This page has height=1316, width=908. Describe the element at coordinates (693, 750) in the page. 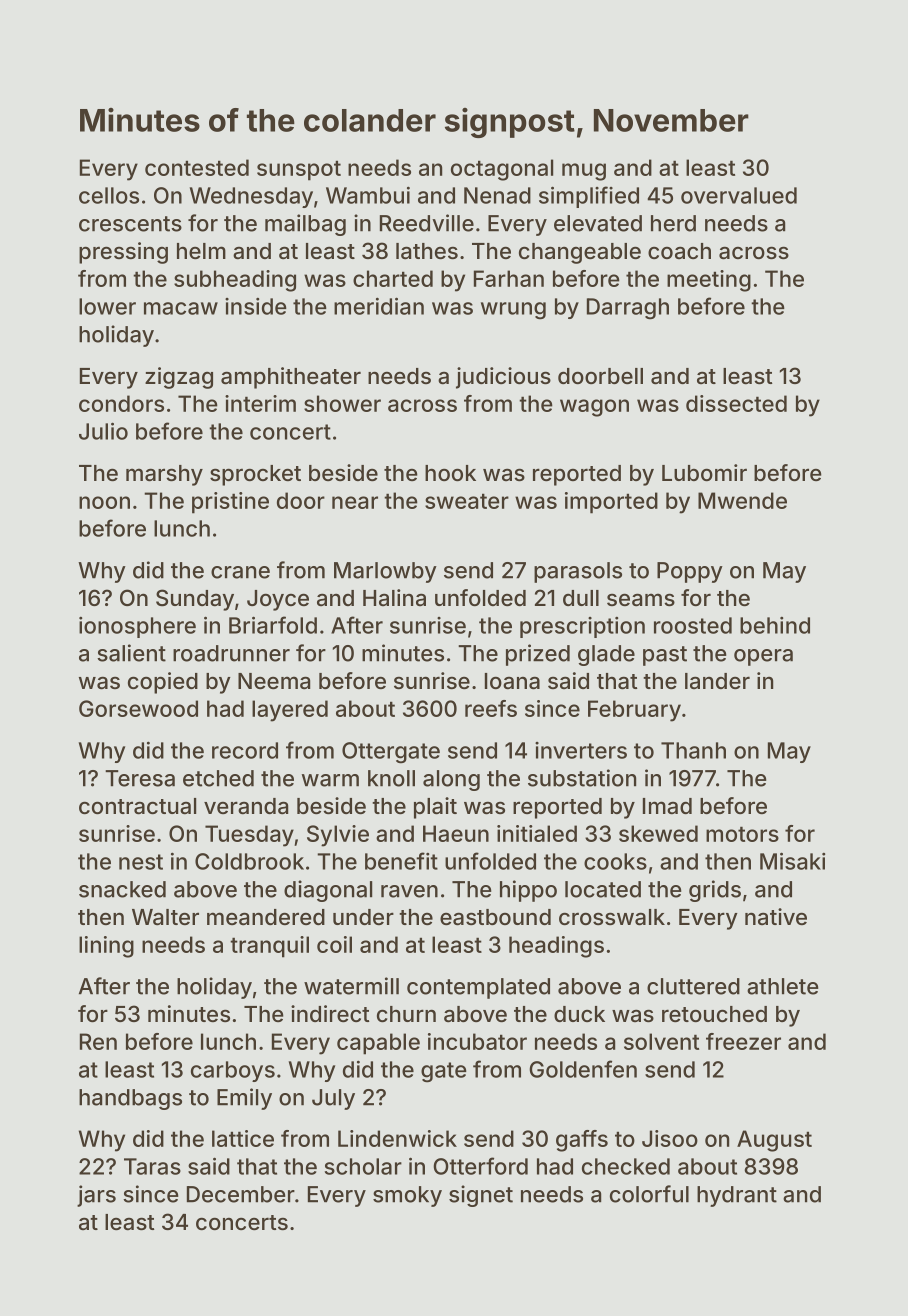

I see `Thanh` at that location.
